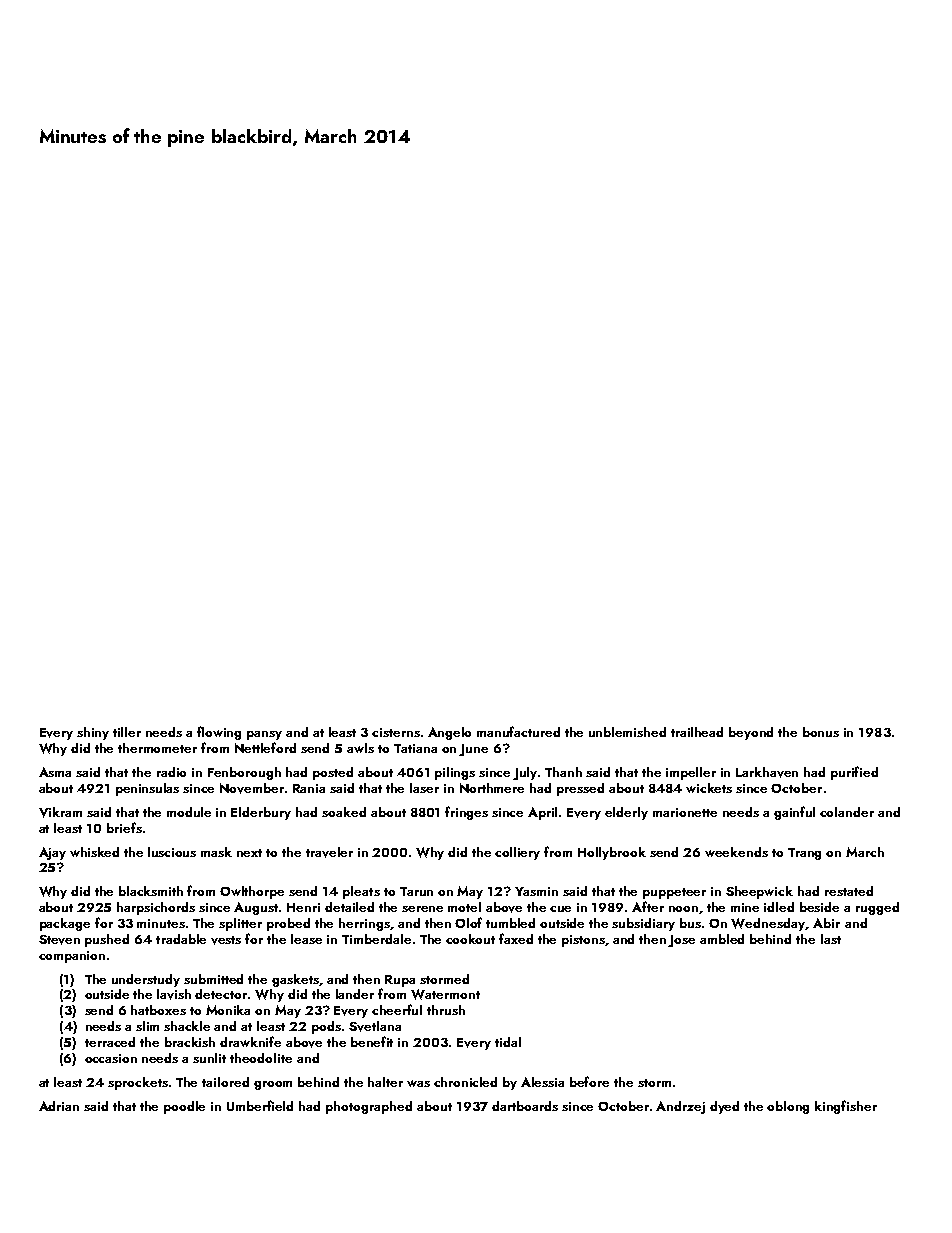 This document has height=1233, width=952. Describe the element at coordinates (329, 852) in the document. I see `traveler` at that location.
